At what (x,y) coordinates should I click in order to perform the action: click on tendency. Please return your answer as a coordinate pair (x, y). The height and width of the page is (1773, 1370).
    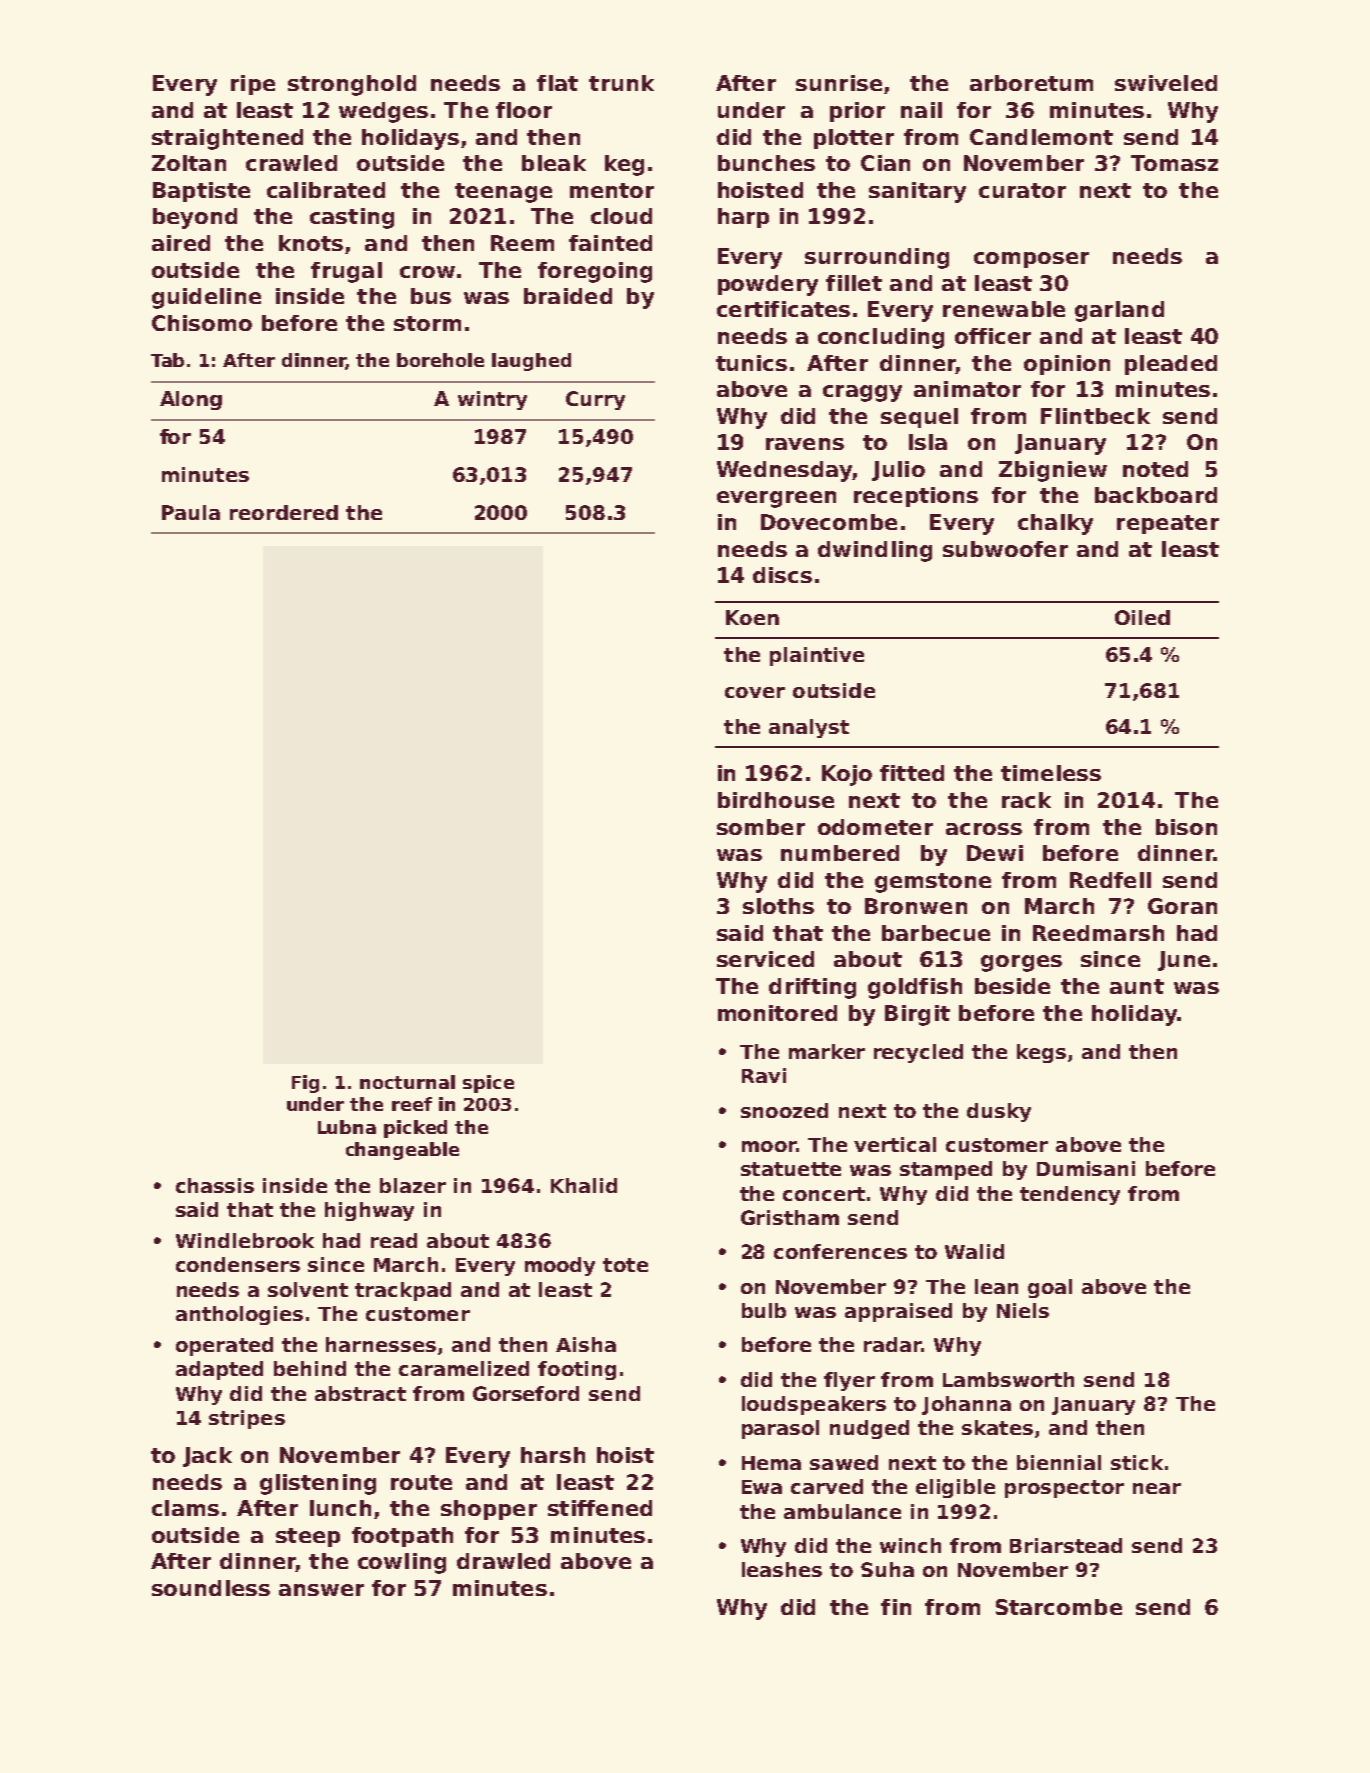
    Looking at the image, I should click on (1070, 1195).
